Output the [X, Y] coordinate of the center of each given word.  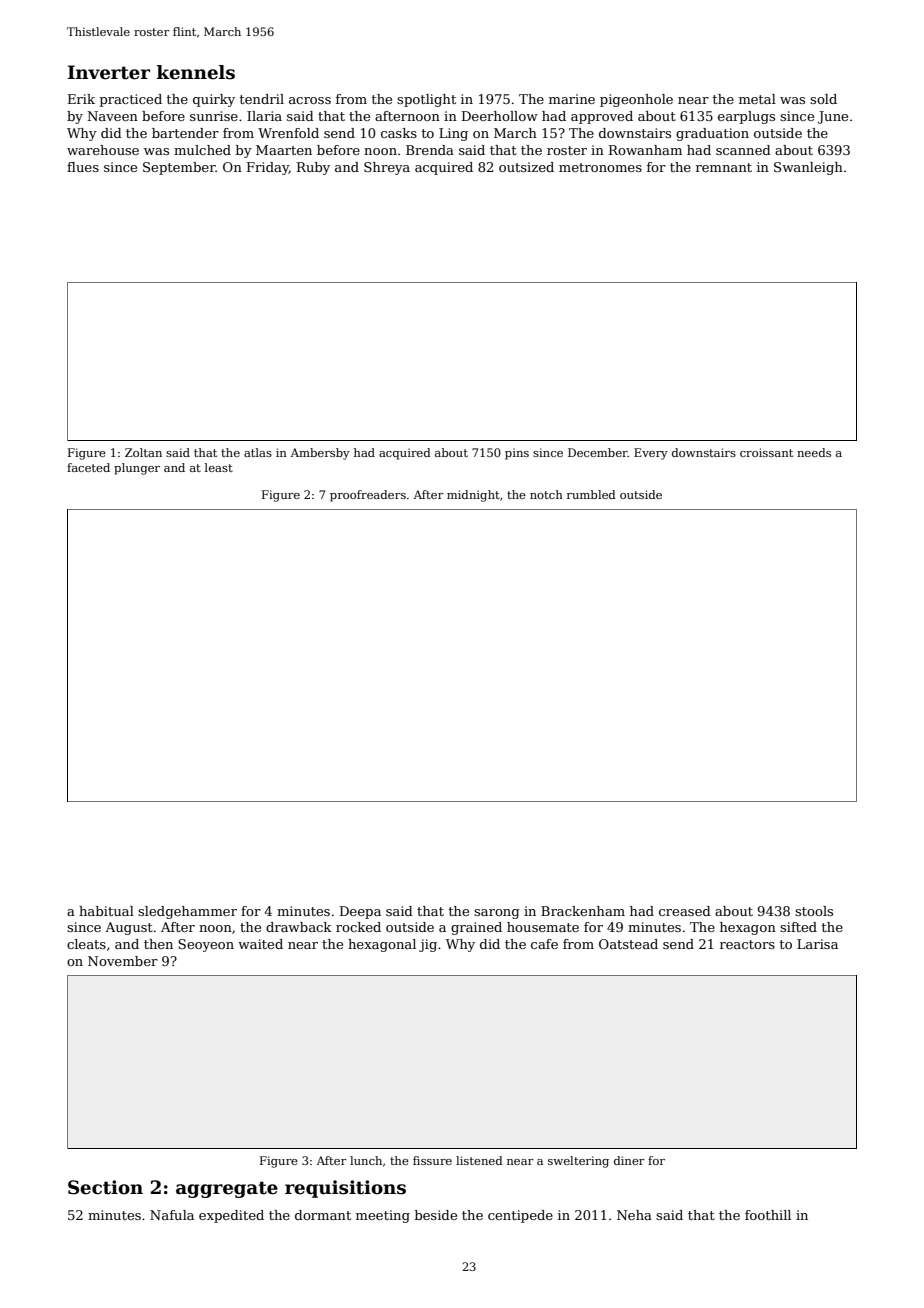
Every [651, 454]
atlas [258, 452]
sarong [497, 914]
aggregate [227, 1189]
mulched [202, 150]
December [598, 452]
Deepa [360, 912]
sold [823, 99]
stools [814, 911]
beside [436, 1215]
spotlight [426, 100]
